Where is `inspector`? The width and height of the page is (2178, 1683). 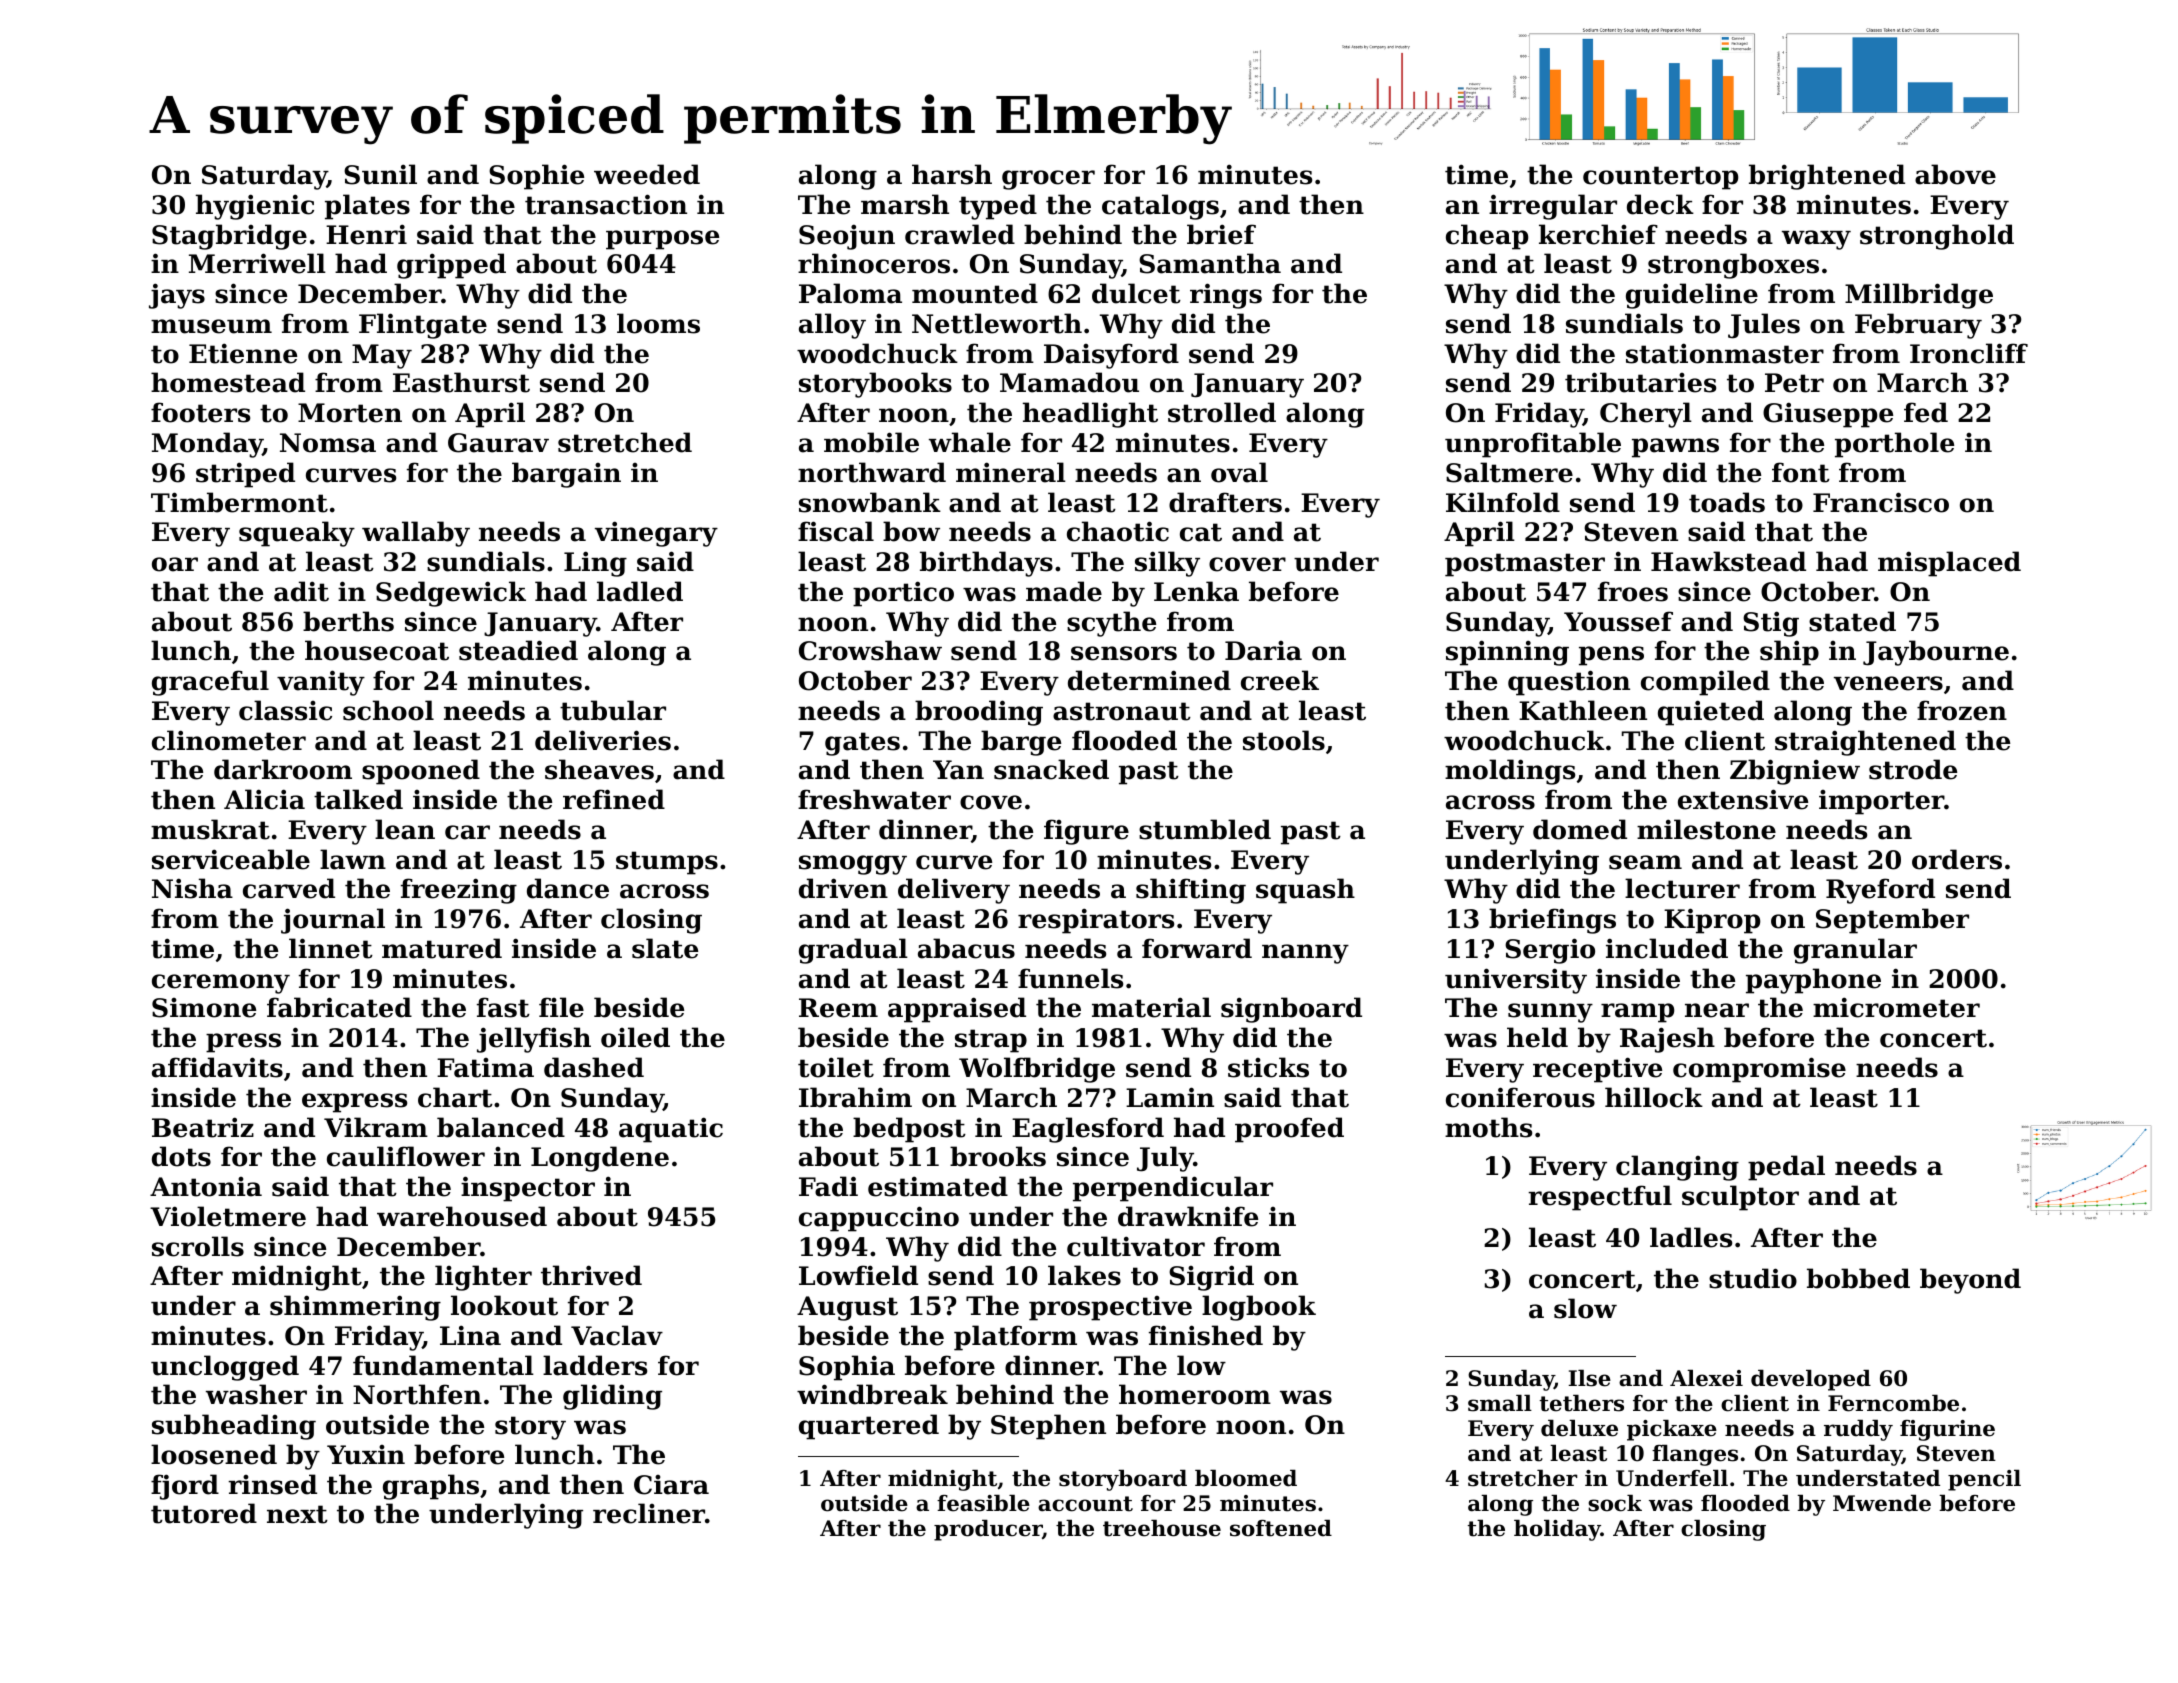 inspector is located at coordinates (528, 1189).
